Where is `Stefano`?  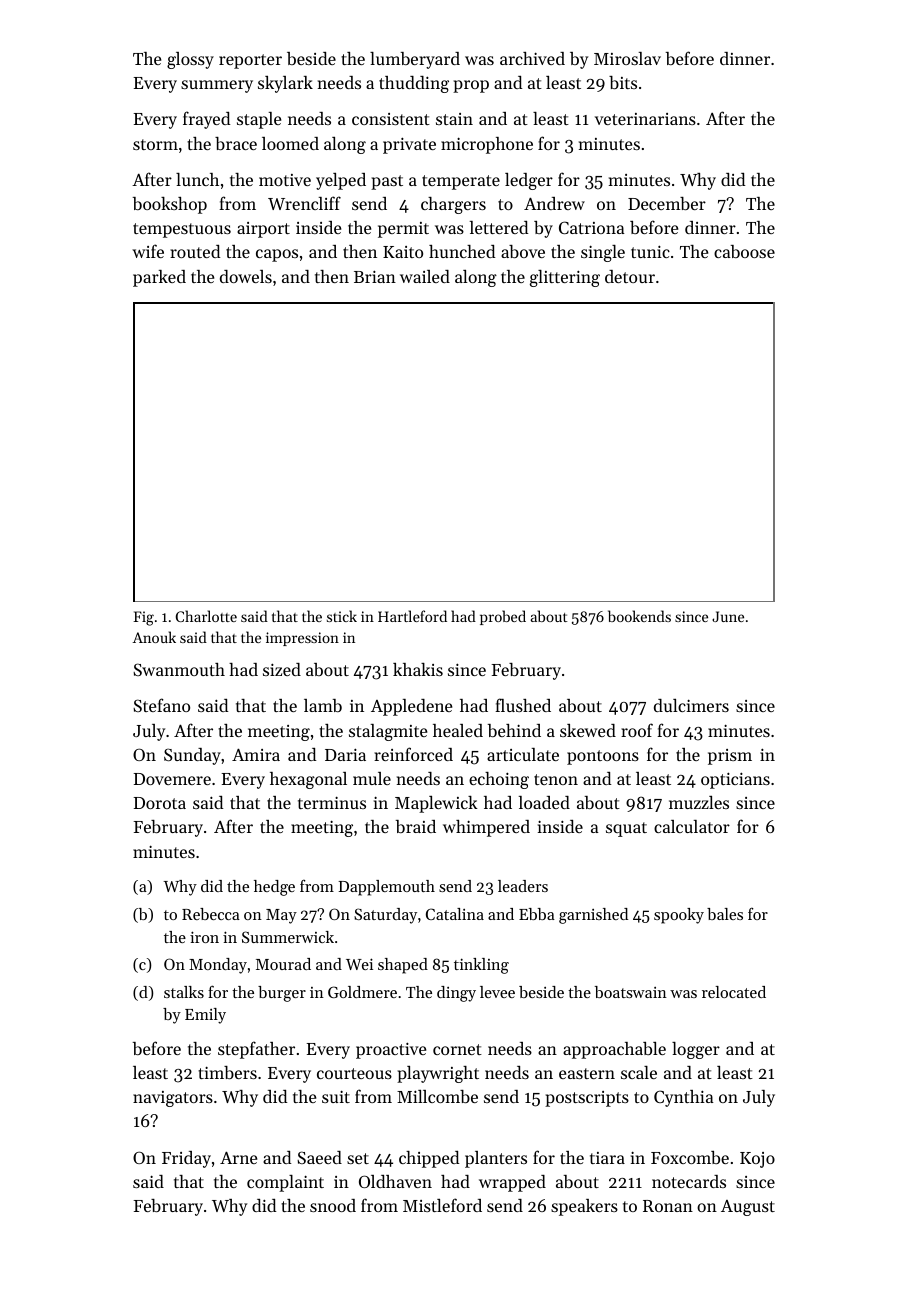 Stefano is located at coordinates (161, 705).
